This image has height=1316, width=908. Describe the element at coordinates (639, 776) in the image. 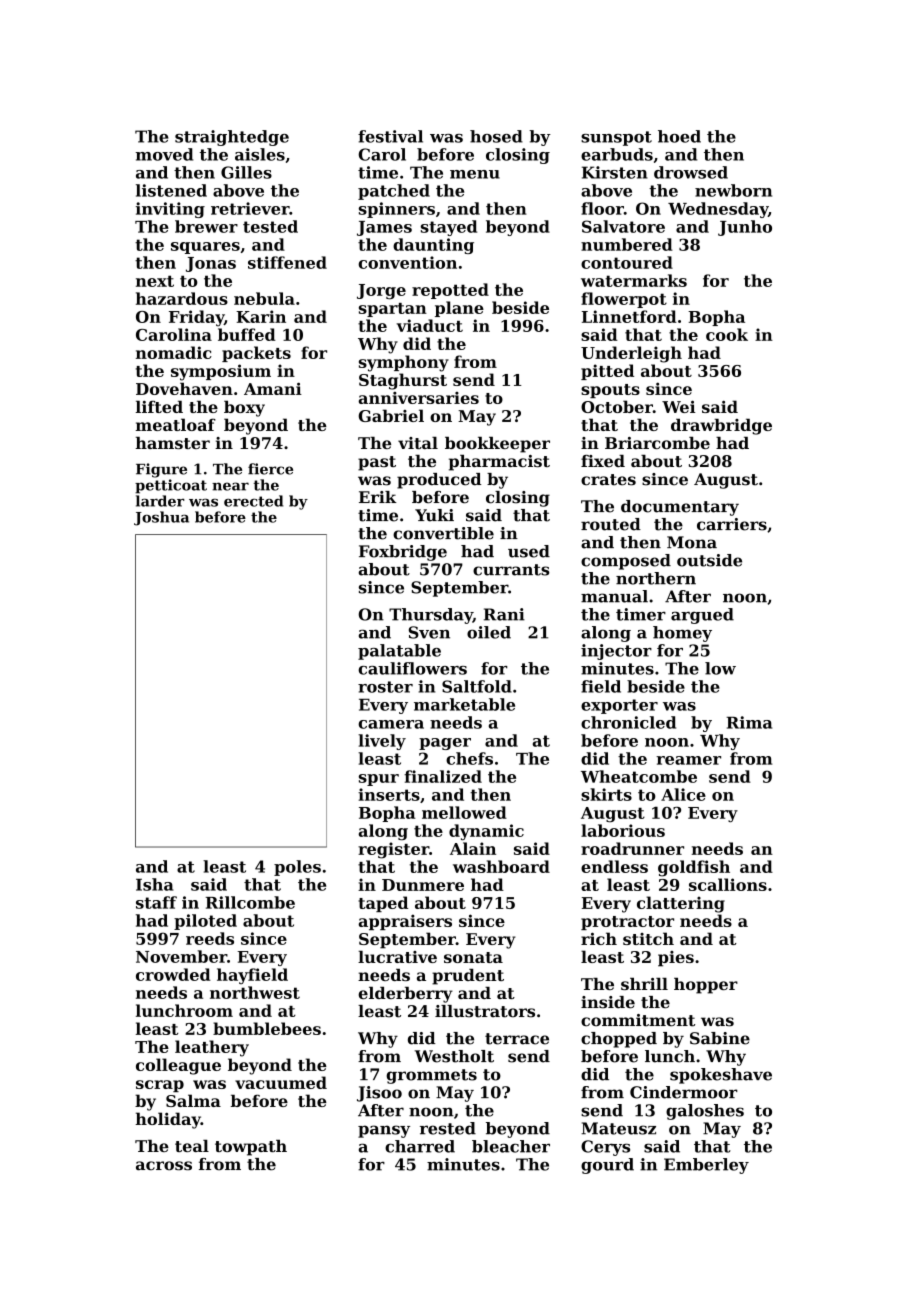

I see `Wheatcombe` at that location.
